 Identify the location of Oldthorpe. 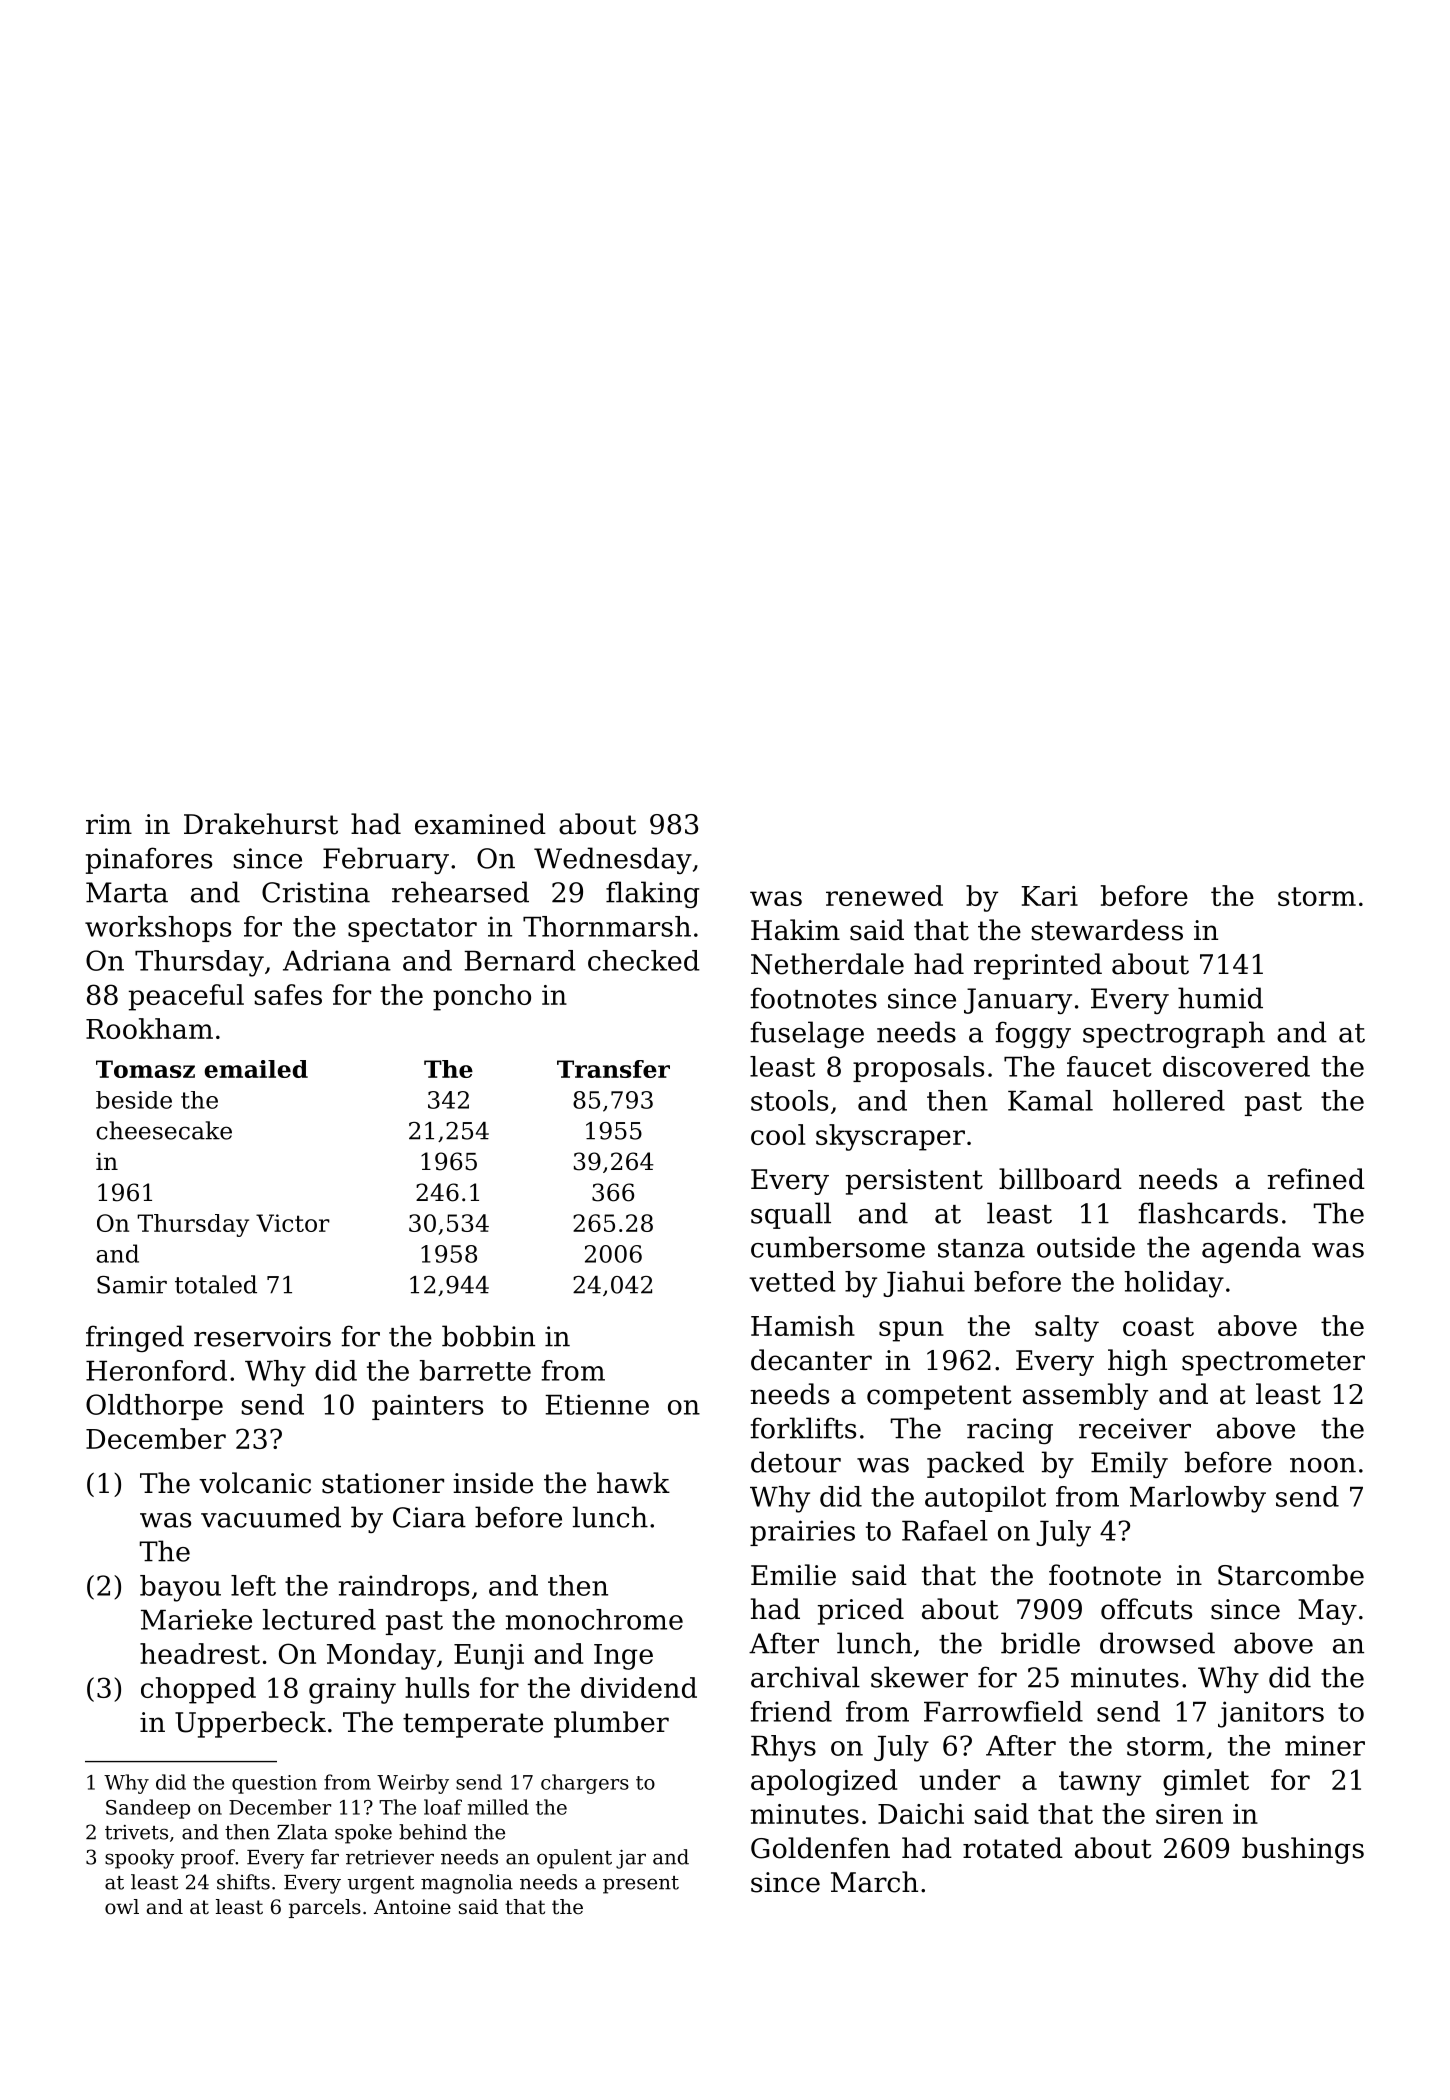
(154, 1407).
